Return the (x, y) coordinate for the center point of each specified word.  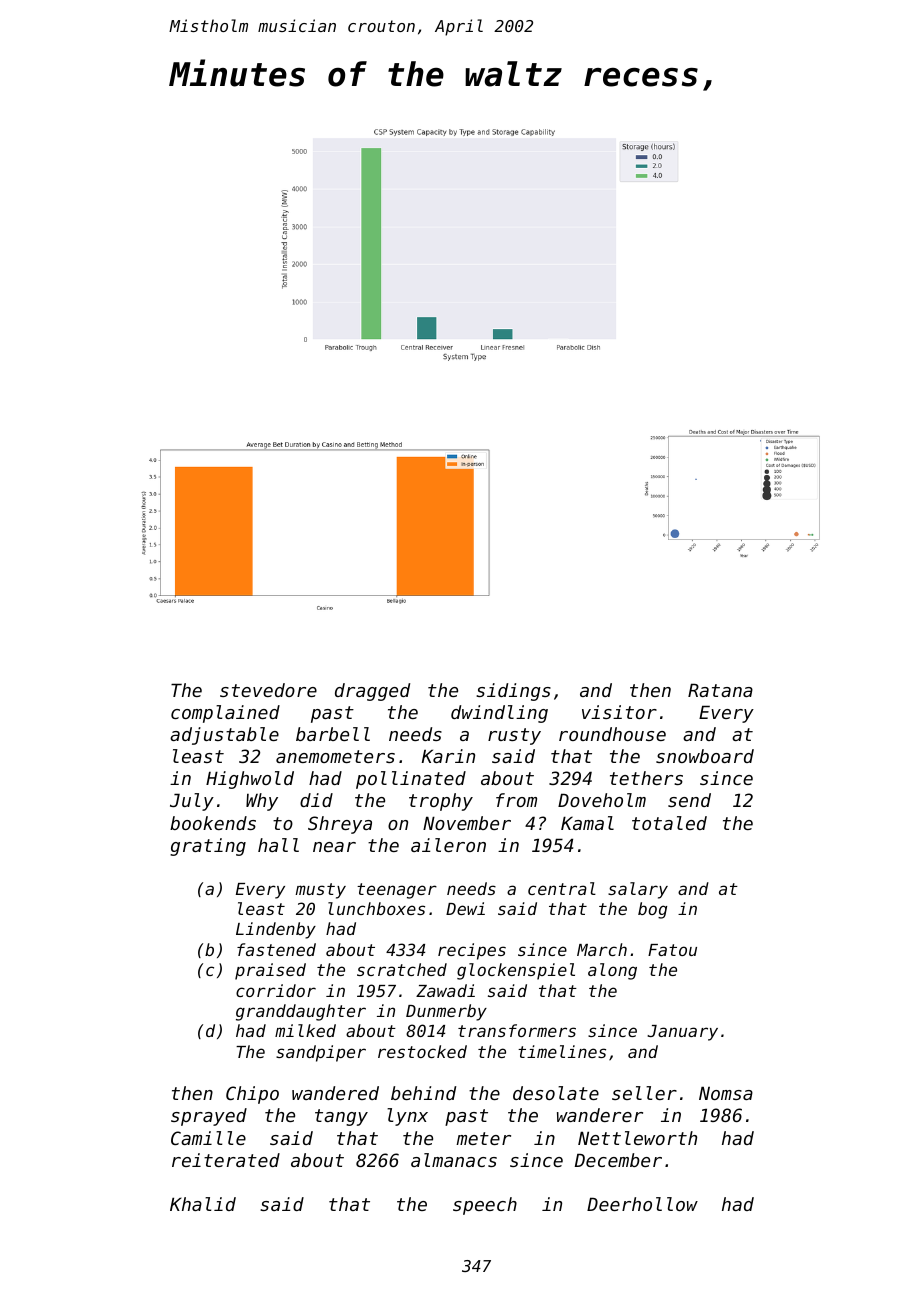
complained (225, 714)
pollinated (411, 780)
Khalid (203, 1204)
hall (278, 845)
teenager (397, 891)
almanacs (454, 1160)
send (689, 800)
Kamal (587, 823)
